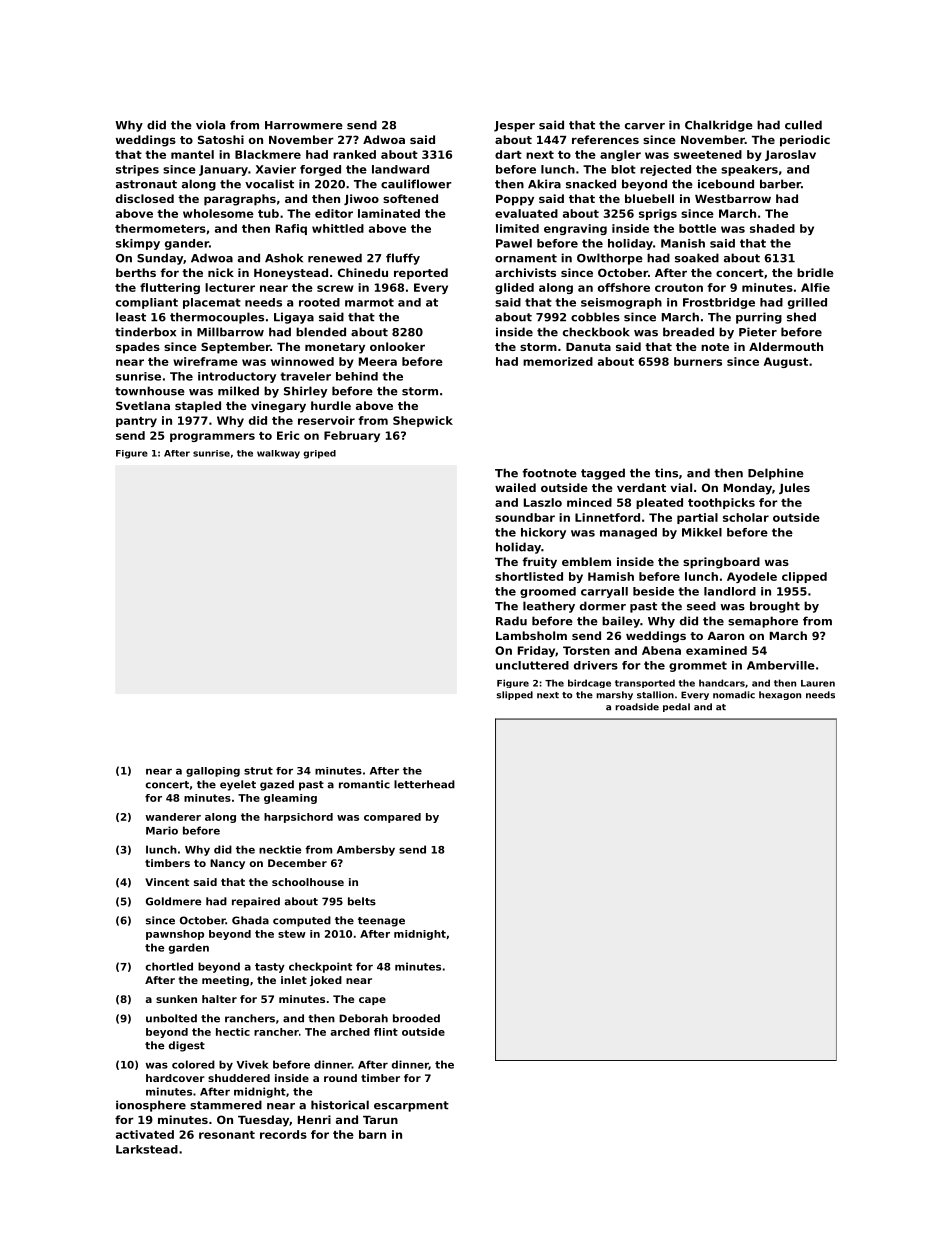 This screenshot has width=952, height=1233. What do you see at coordinates (511, 621) in the screenshot?
I see `Radu` at bounding box center [511, 621].
